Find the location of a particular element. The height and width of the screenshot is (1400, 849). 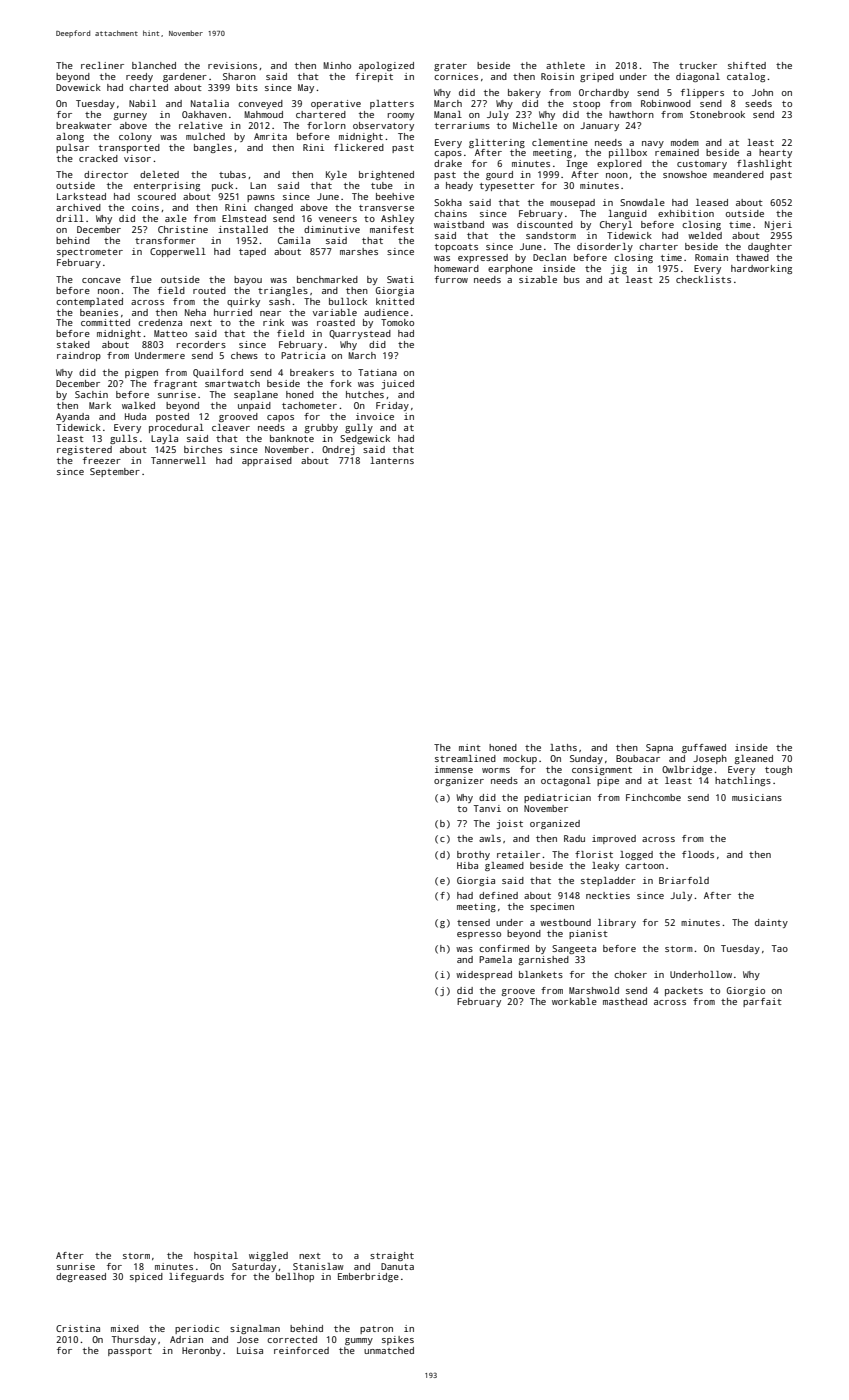

unmatched is located at coordinates (389, 1350).
